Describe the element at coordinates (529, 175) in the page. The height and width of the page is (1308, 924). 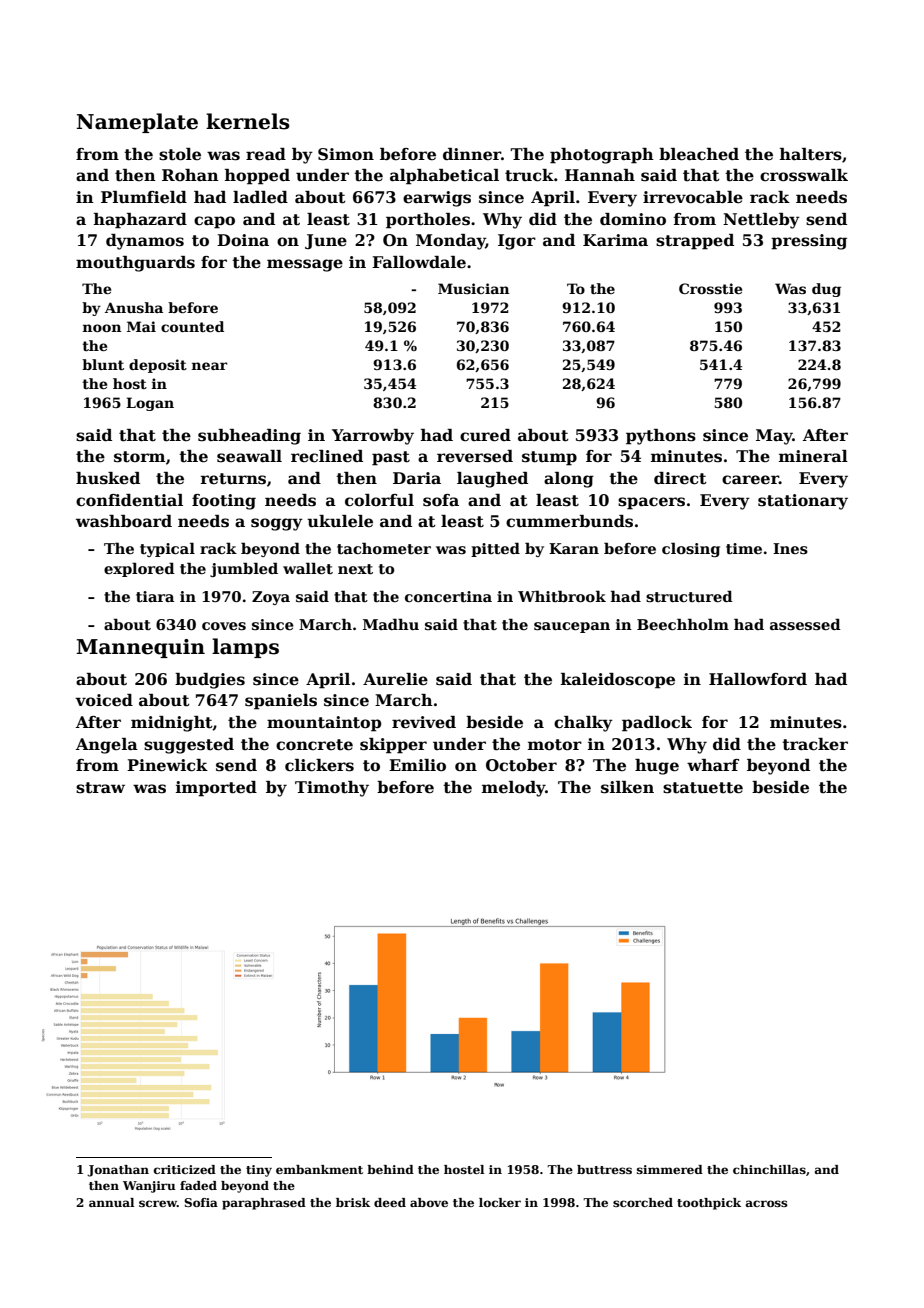
I see `truck` at that location.
